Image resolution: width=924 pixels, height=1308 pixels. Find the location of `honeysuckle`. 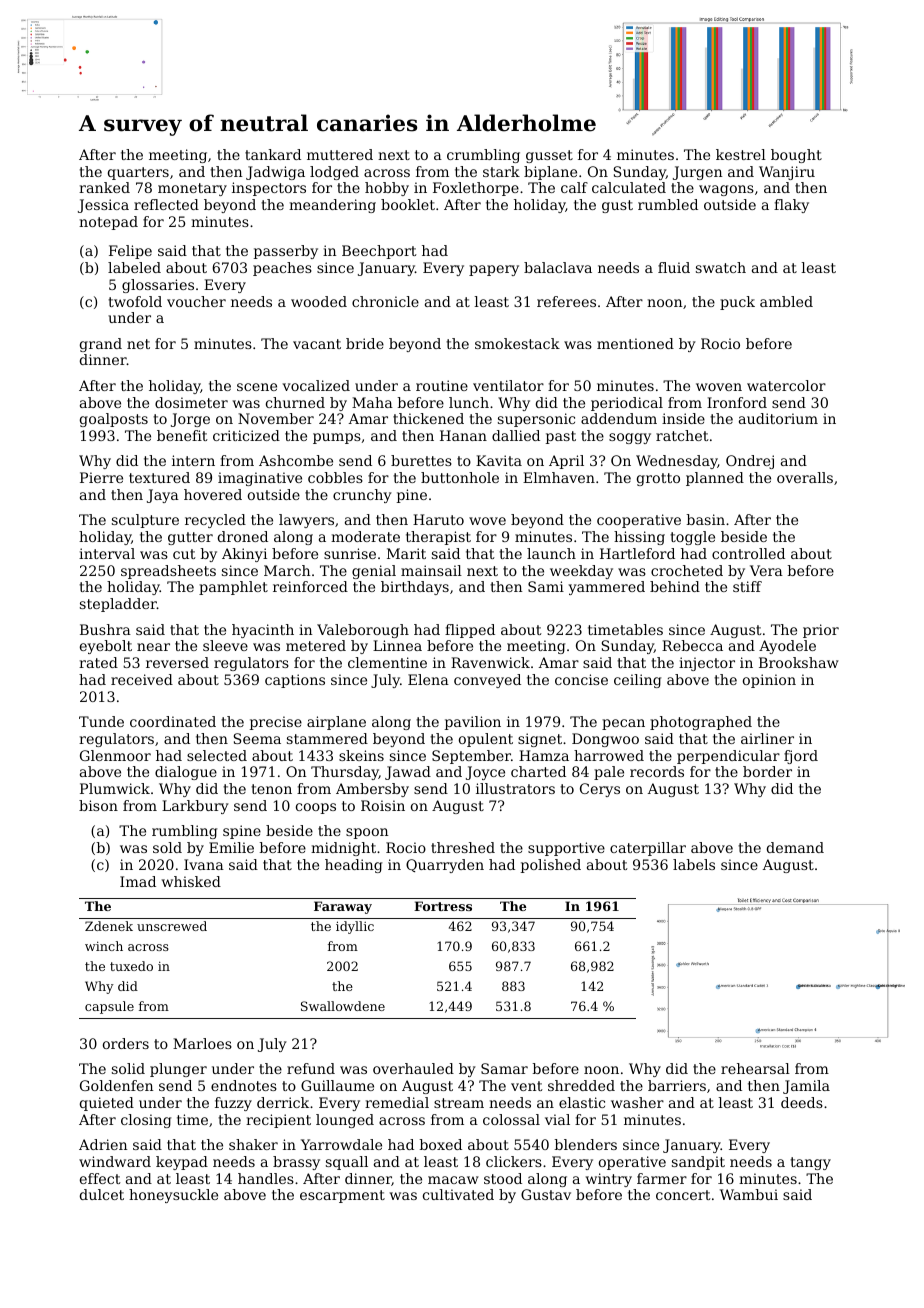

honeysuckle is located at coordinates (173, 1196).
